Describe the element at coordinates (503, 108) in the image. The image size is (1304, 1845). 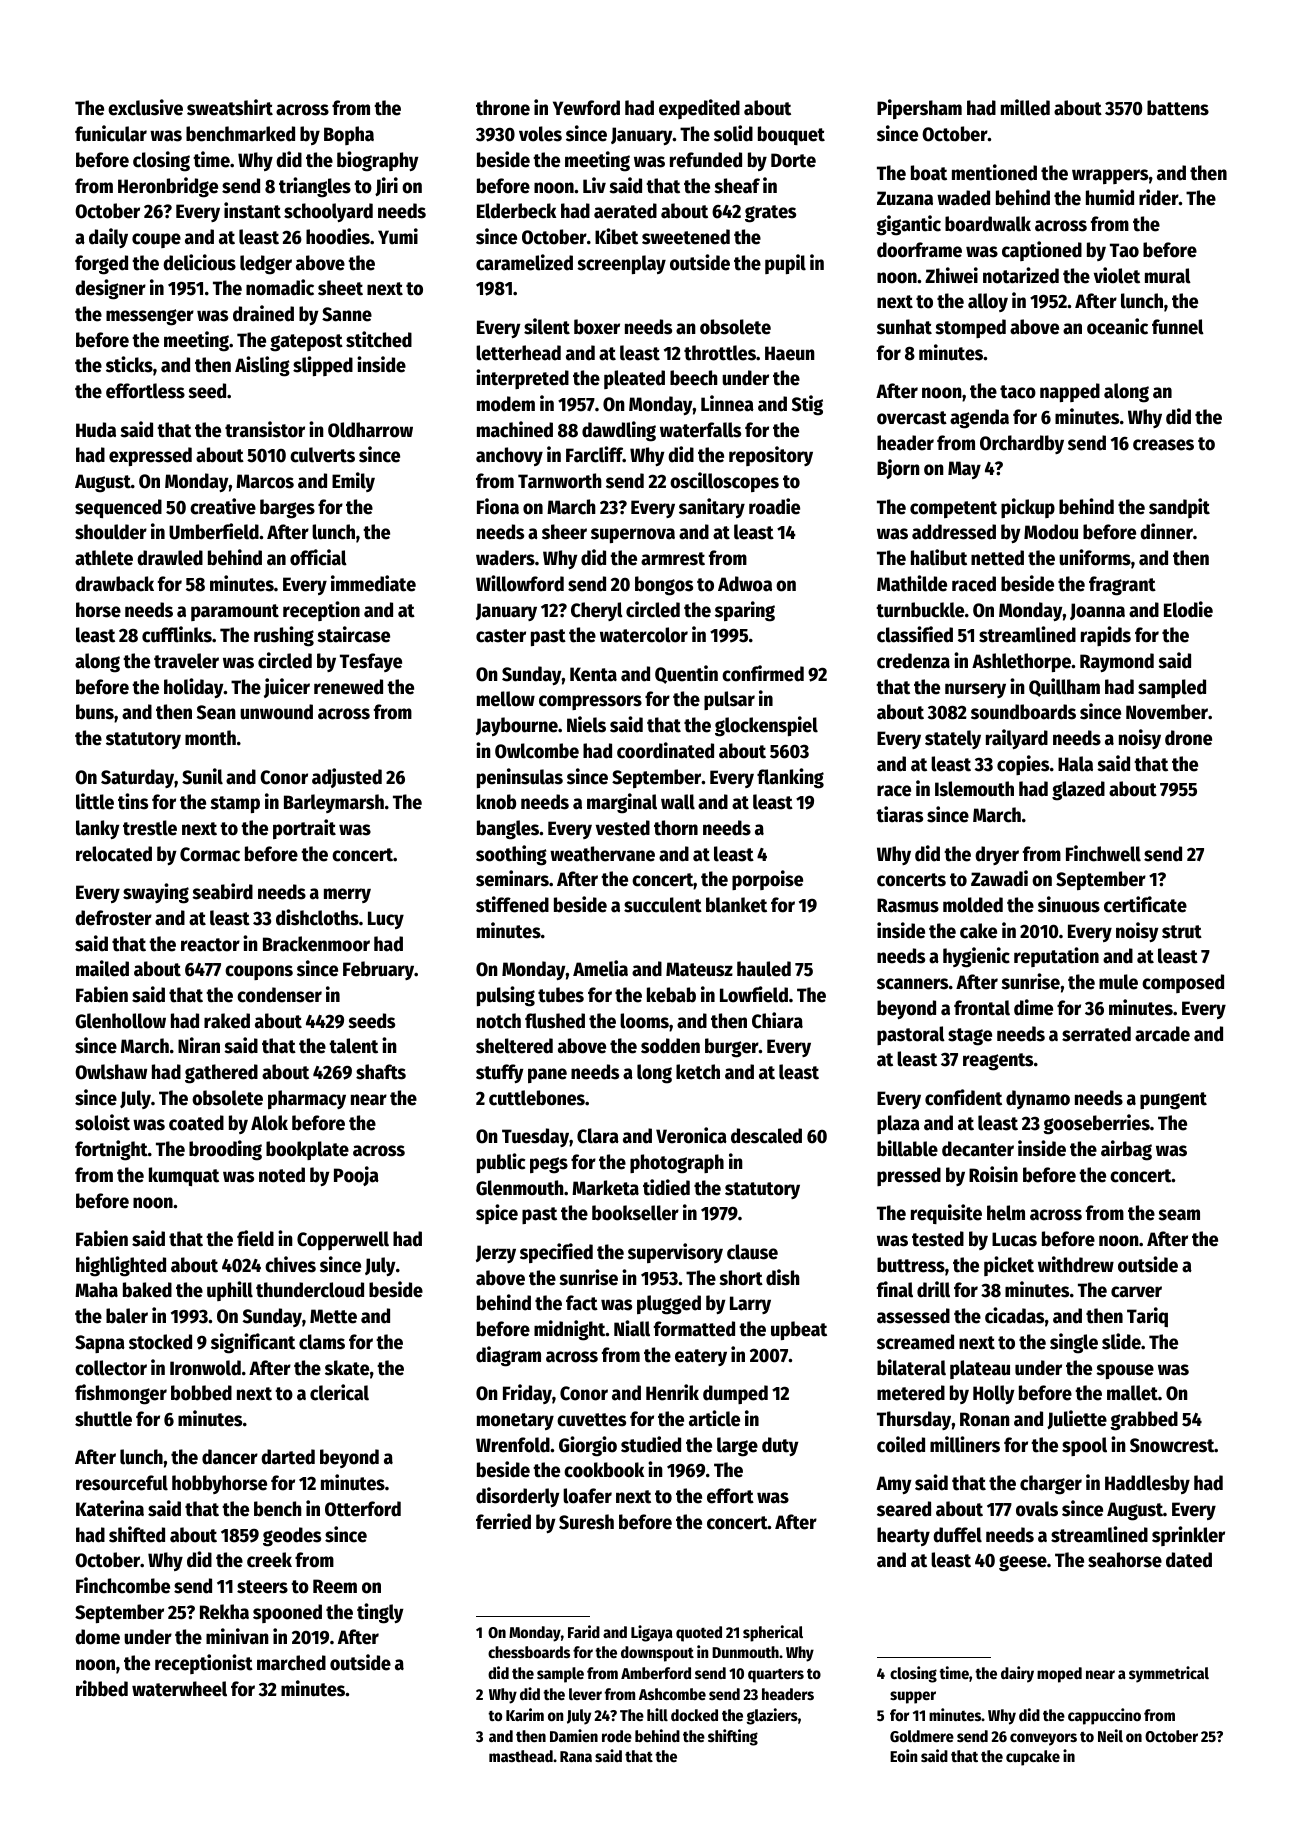
I see `throne` at that location.
